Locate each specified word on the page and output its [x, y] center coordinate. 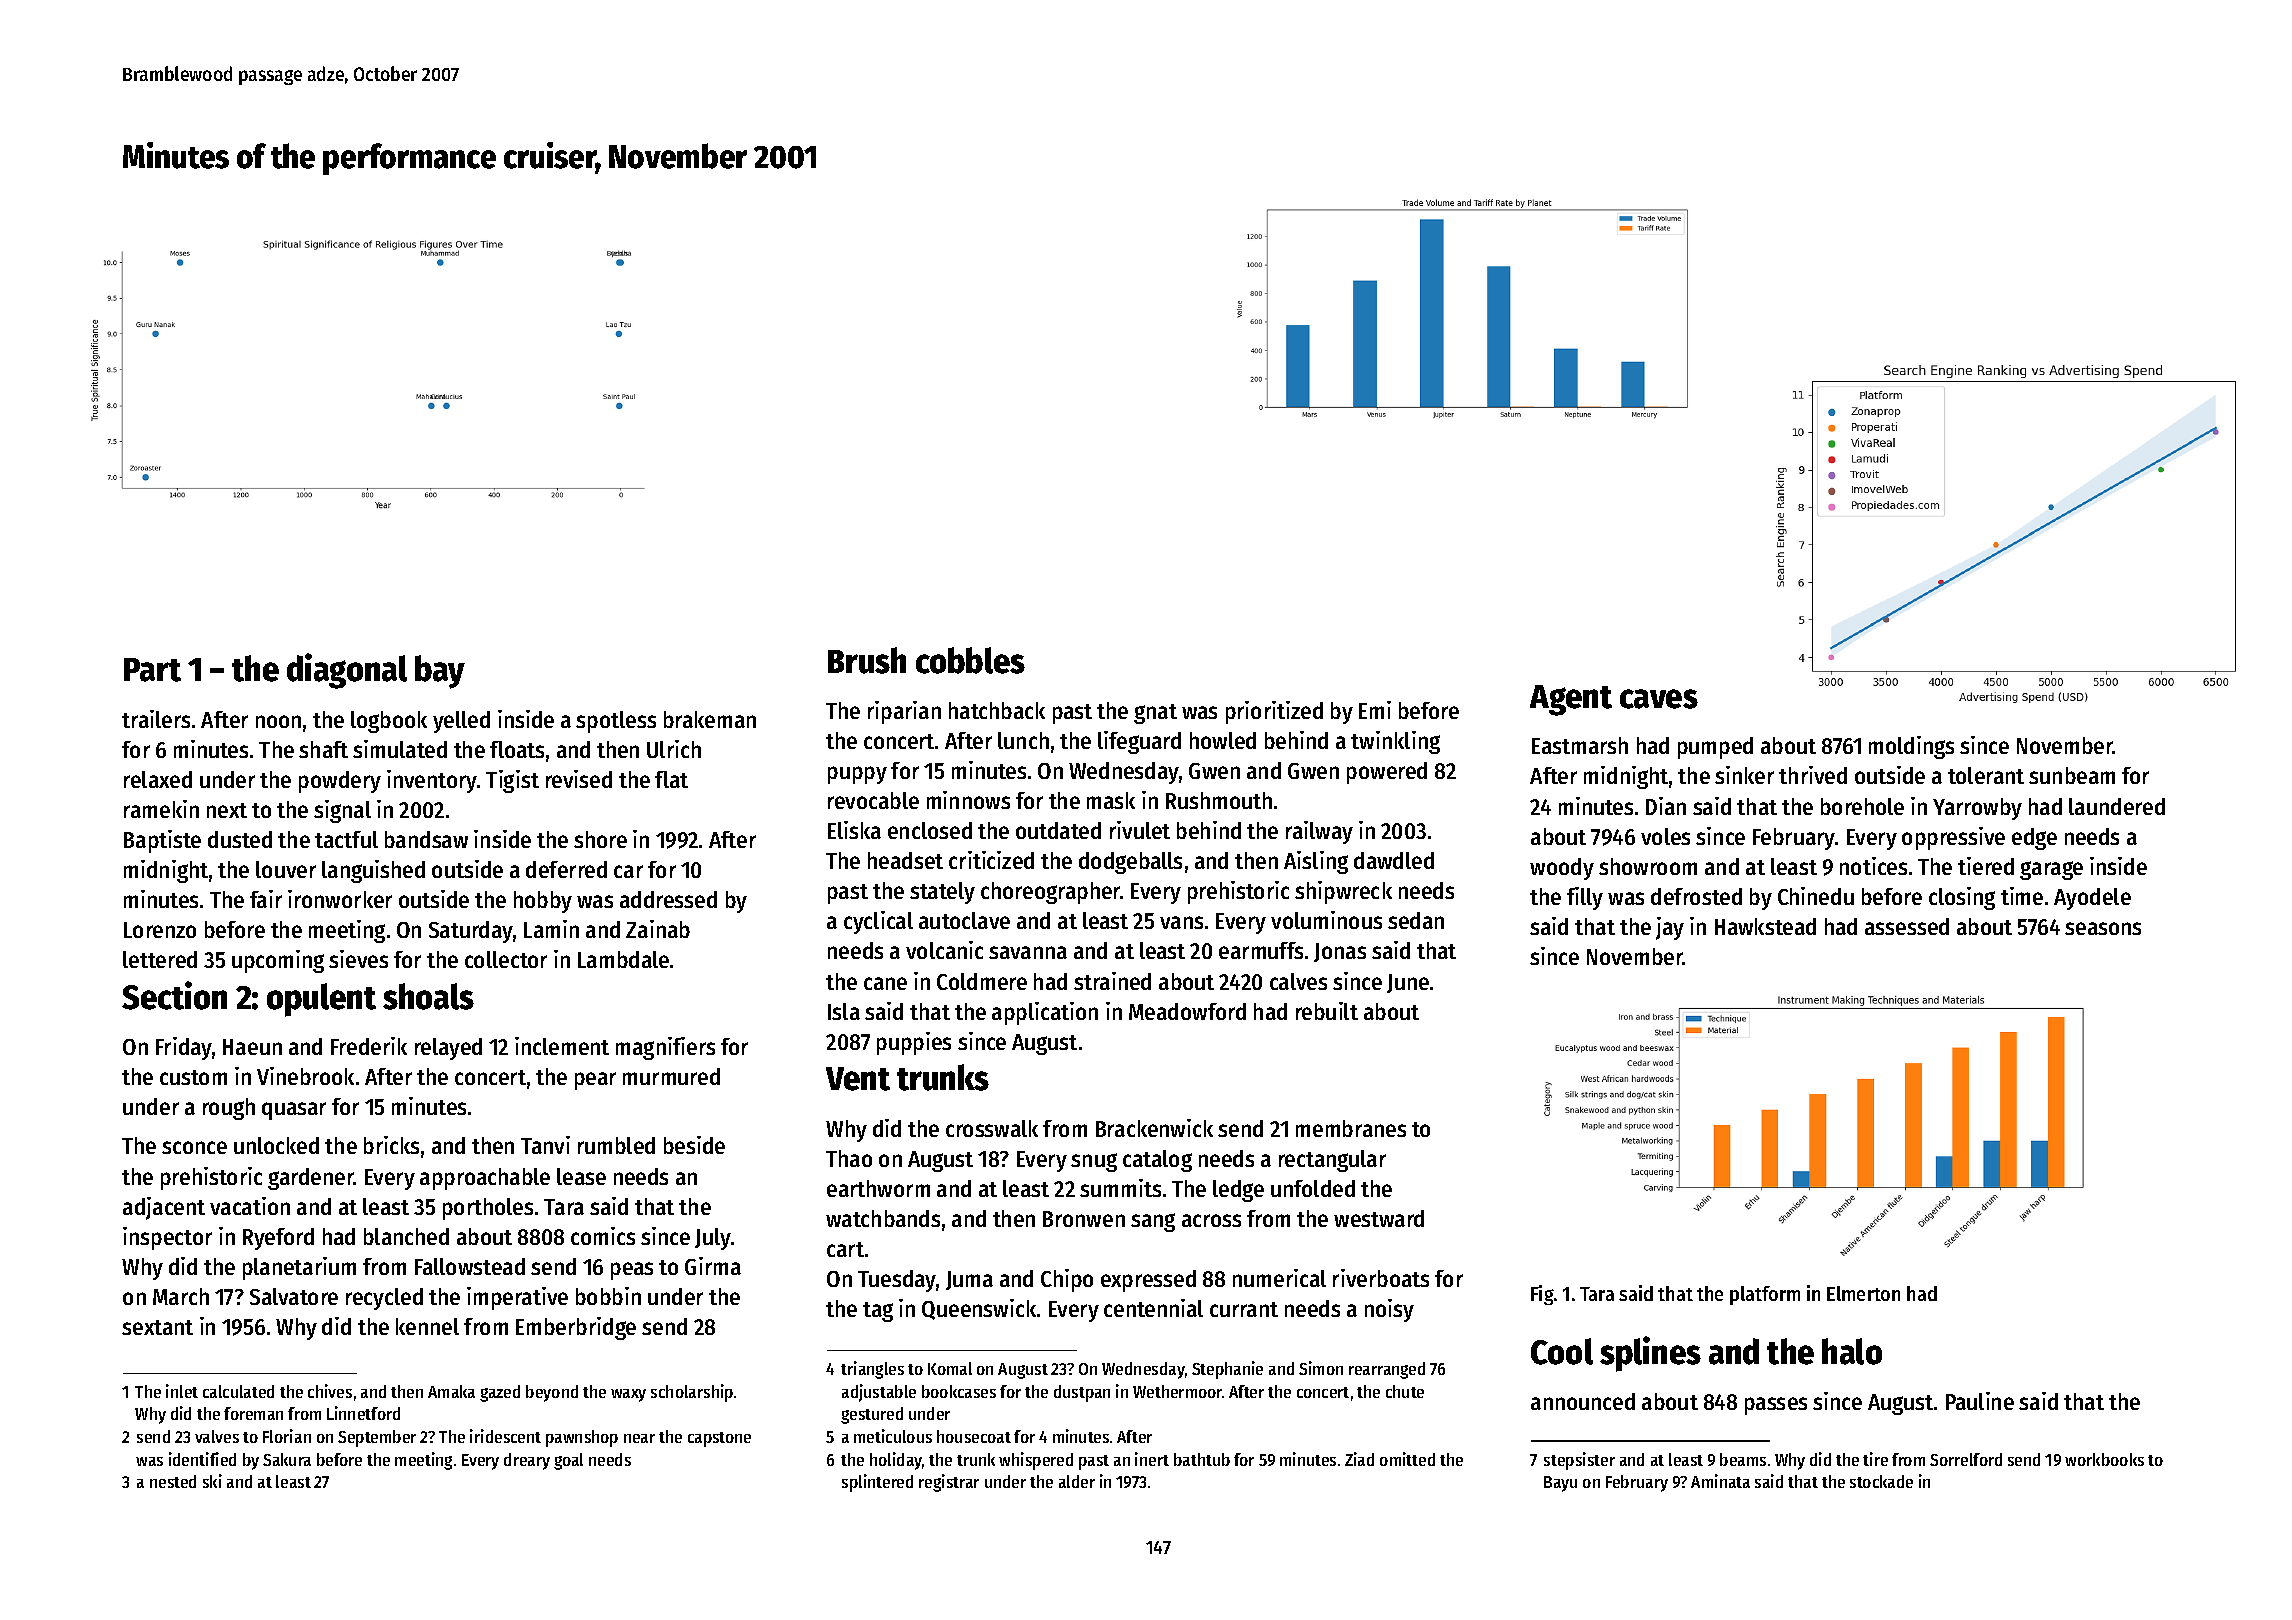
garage [2051, 870]
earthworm [878, 1188]
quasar [294, 1111]
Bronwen [1084, 1219]
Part [152, 670]
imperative [517, 1298]
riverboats [1381, 1278]
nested [173, 1481]
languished [373, 871]
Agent [1571, 700]
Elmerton [1863, 1293]
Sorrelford [1966, 1459]
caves [1659, 699]
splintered [877, 1483]
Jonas [1340, 952]
